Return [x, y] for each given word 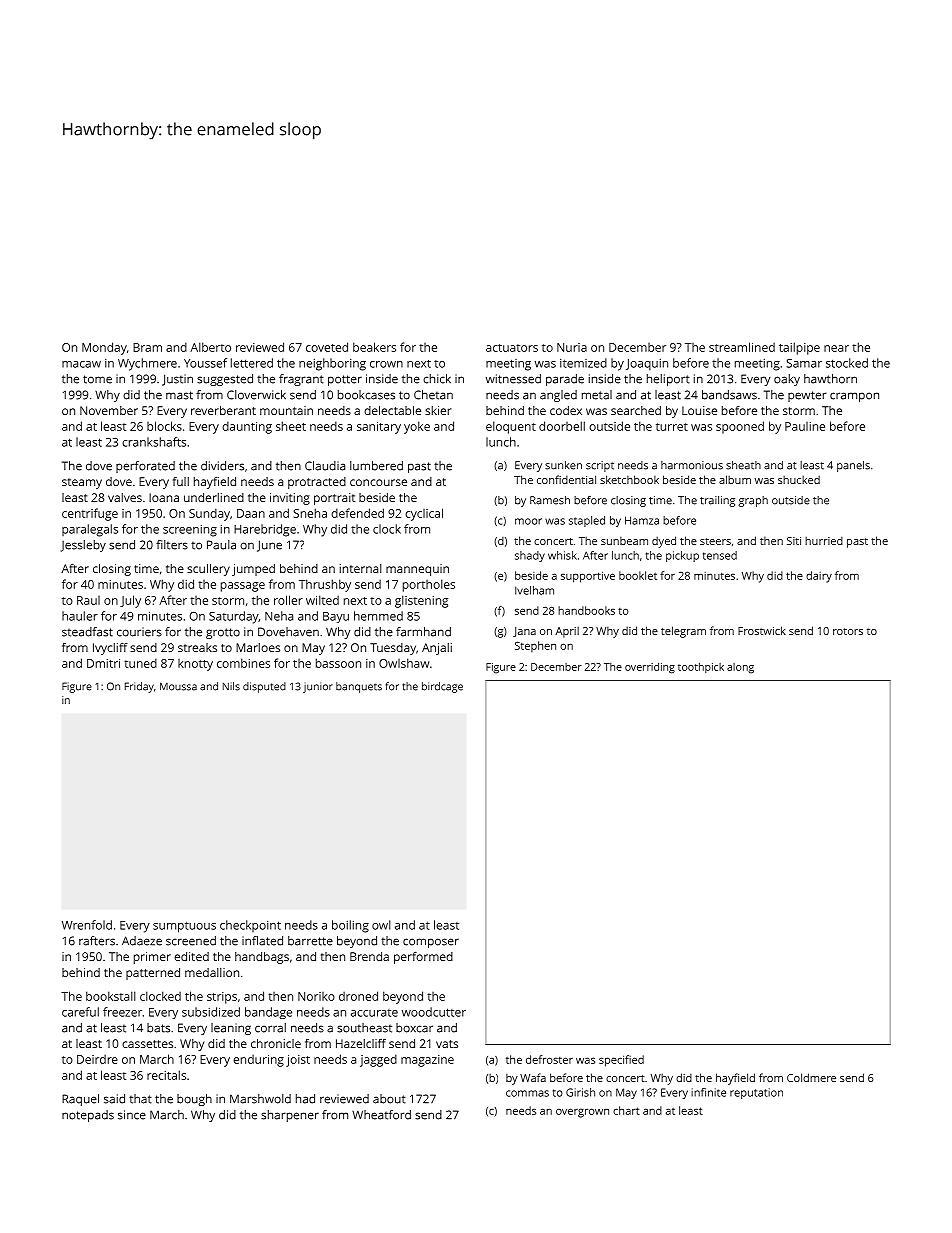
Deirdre [97, 1059]
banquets [359, 687]
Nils [231, 686]
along [740, 668]
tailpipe [799, 348]
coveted [327, 347]
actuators [512, 348]
